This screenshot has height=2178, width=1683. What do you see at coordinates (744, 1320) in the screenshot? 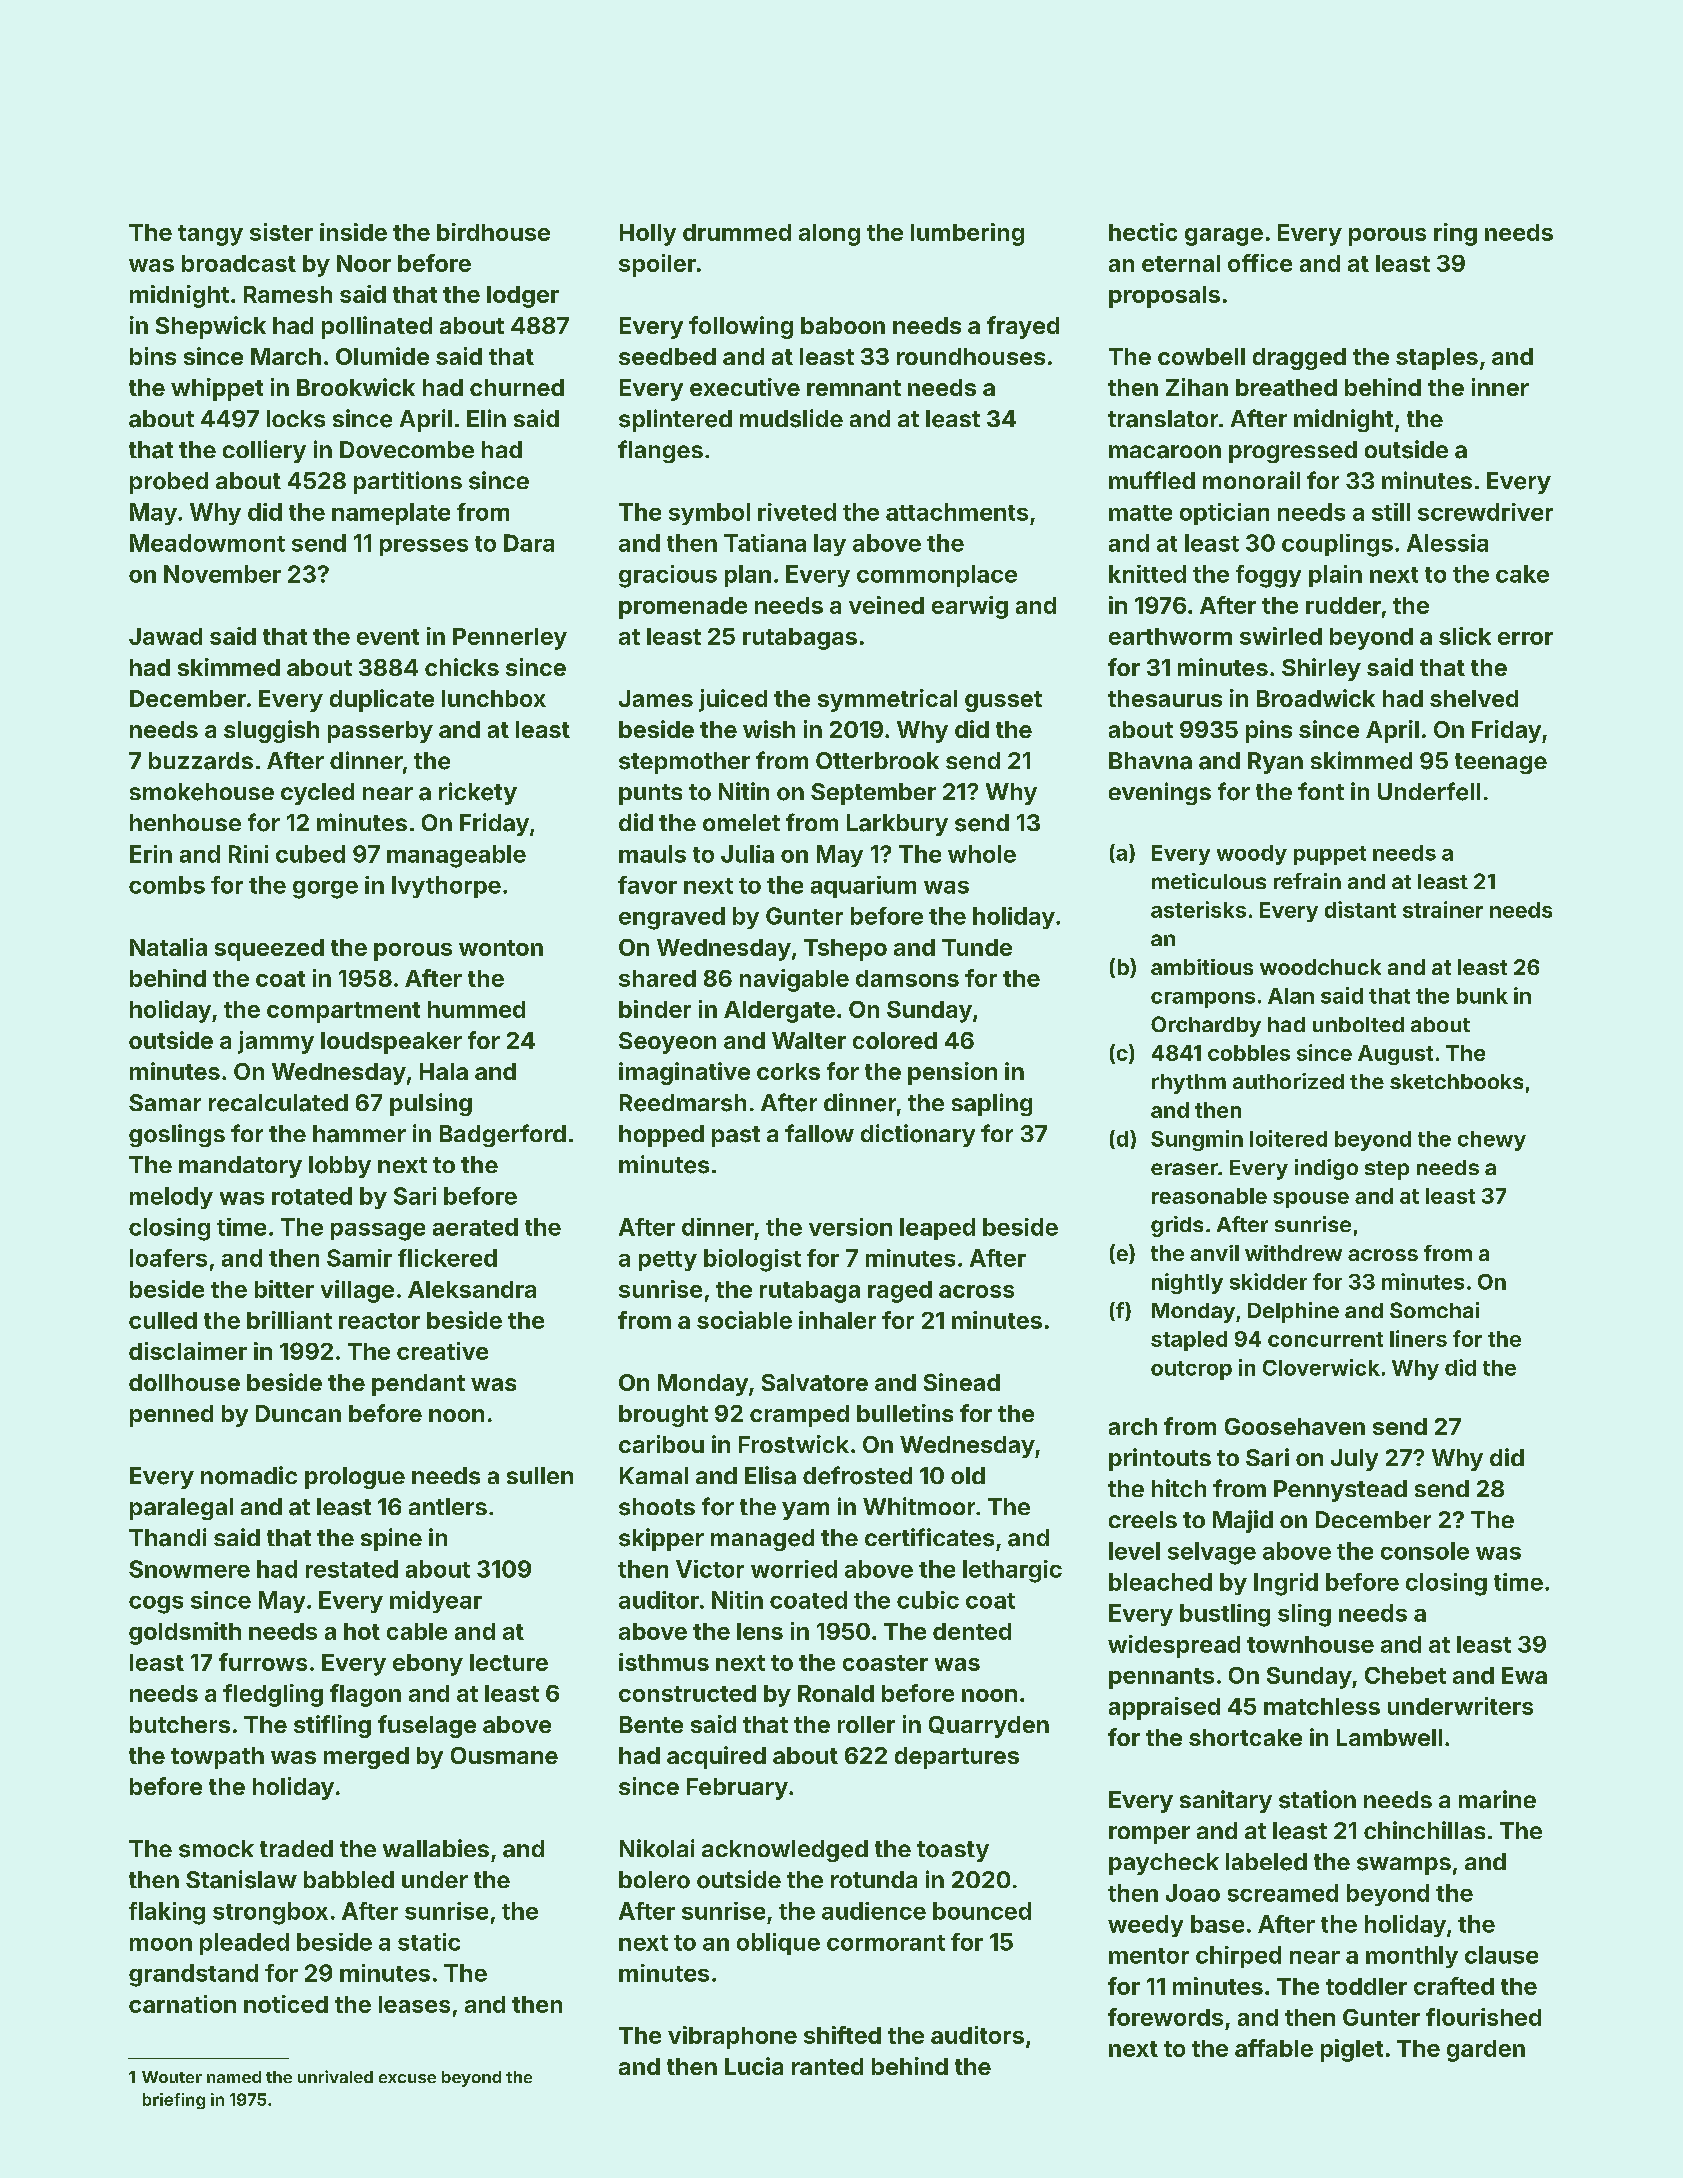
I see `sociable` at bounding box center [744, 1320].
